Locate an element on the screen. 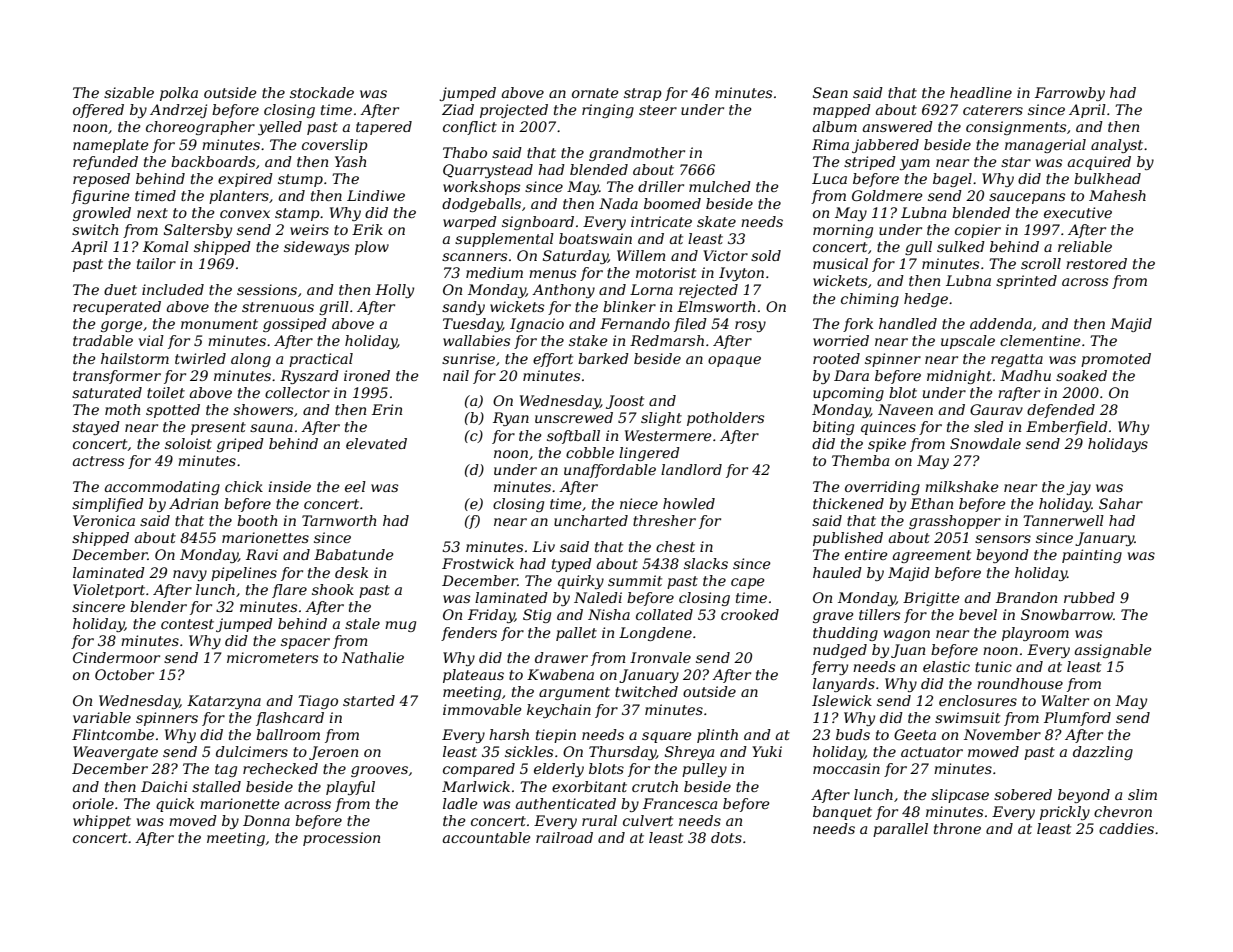 The height and width of the screenshot is (952, 1233). offered is located at coordinates (98, 111).
